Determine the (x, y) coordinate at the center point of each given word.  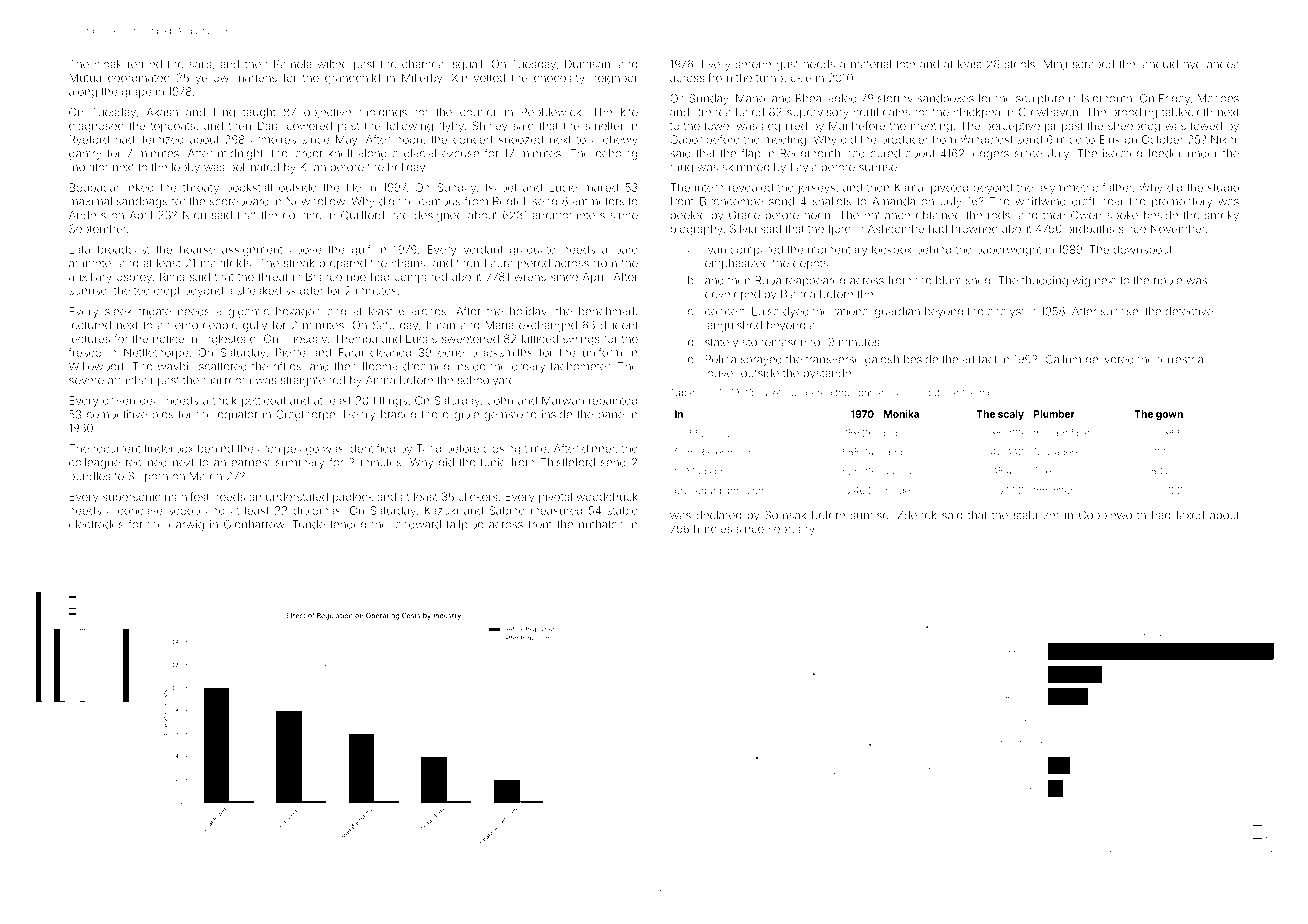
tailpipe (464, 525)
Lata (79, 250)
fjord (839, 230)
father (1117, 187)
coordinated (139, 77)
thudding (1045, 281)
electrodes (96, 524)
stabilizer (1036, 515)
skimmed (745, 167)
